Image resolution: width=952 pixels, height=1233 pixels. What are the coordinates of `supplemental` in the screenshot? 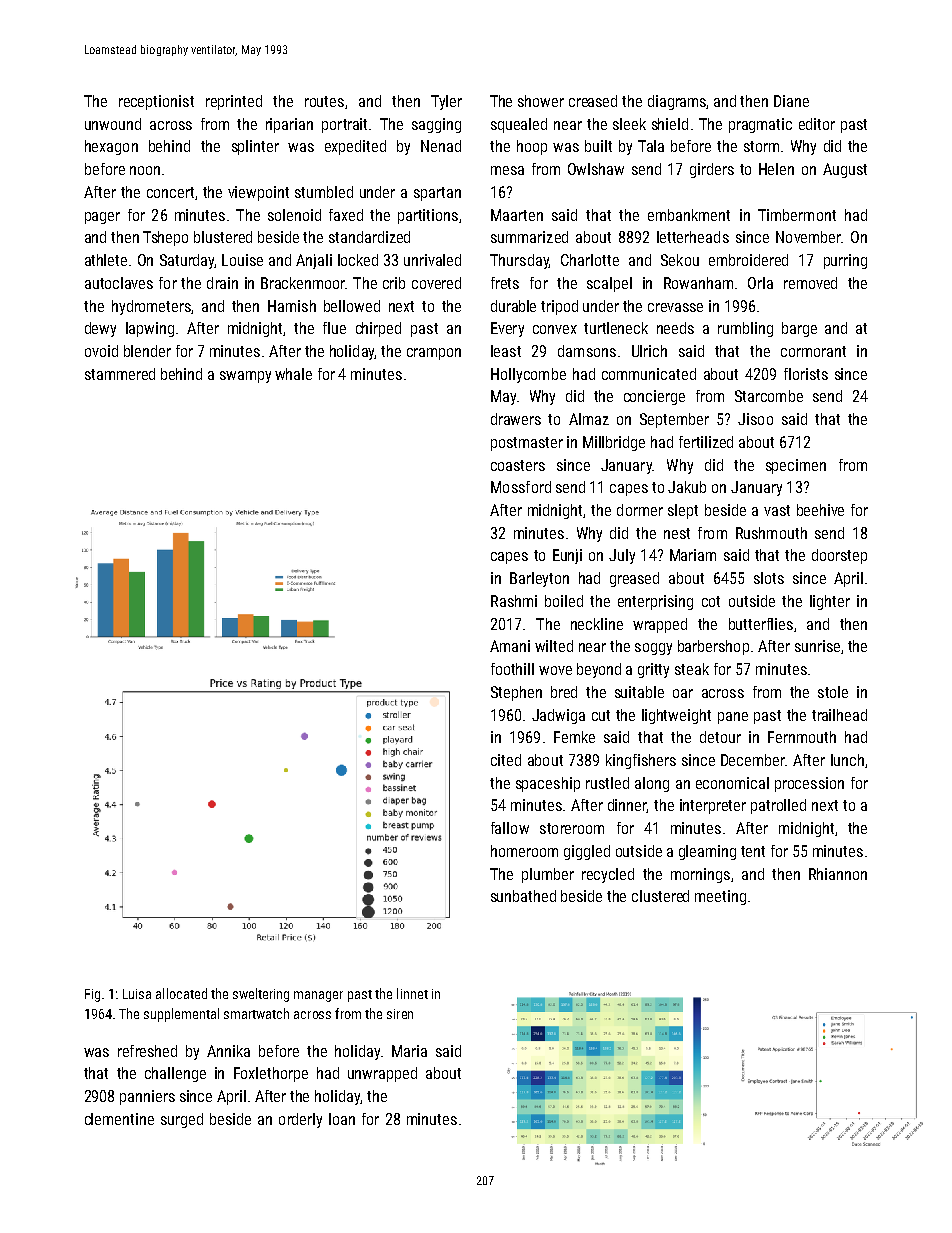 It's located at (181, 1015).
